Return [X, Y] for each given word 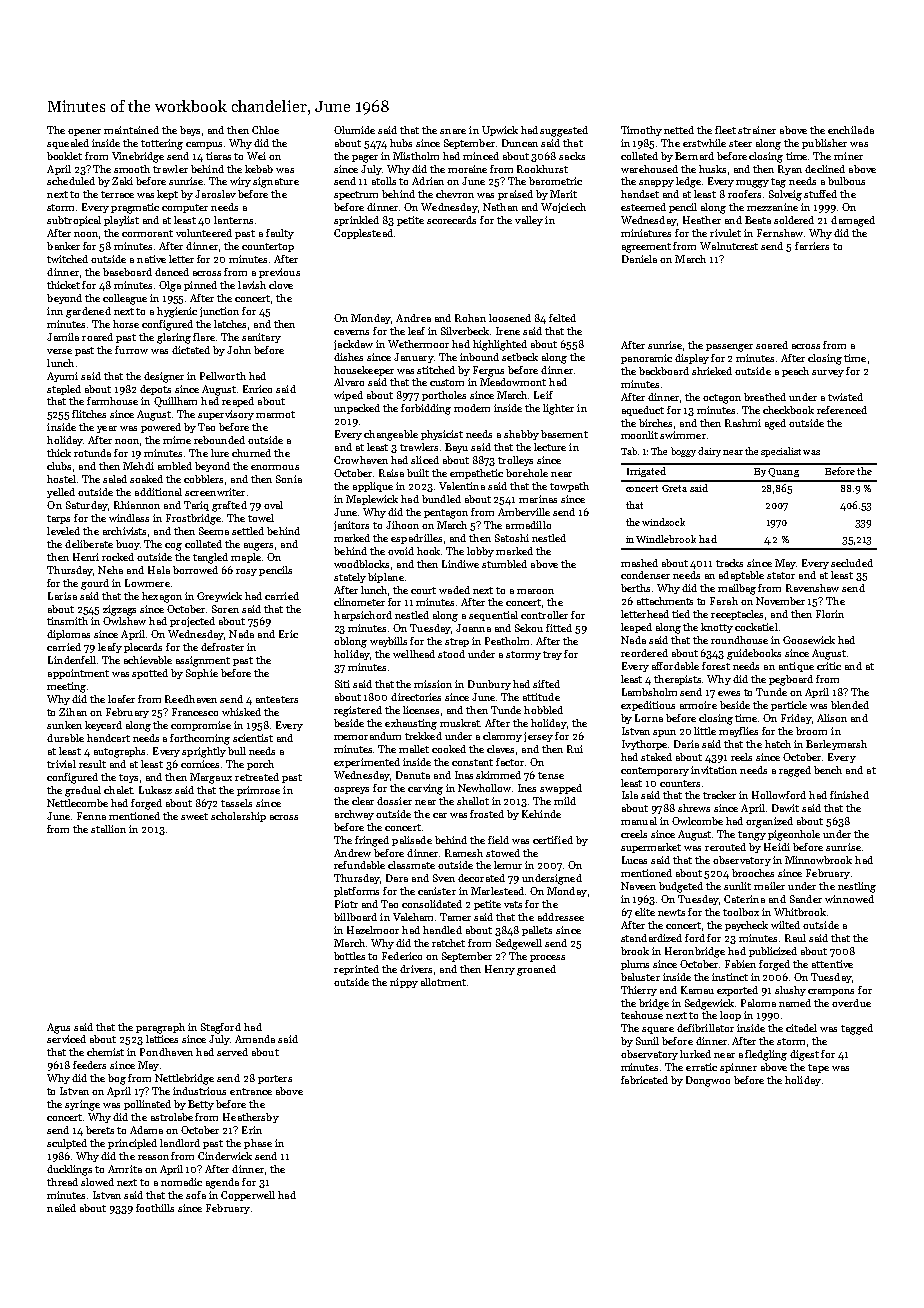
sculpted [67, 1144]
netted [679, 130]
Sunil [647, 1041]
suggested [564, 131]
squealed [68, 144]
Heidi [777, 847]
